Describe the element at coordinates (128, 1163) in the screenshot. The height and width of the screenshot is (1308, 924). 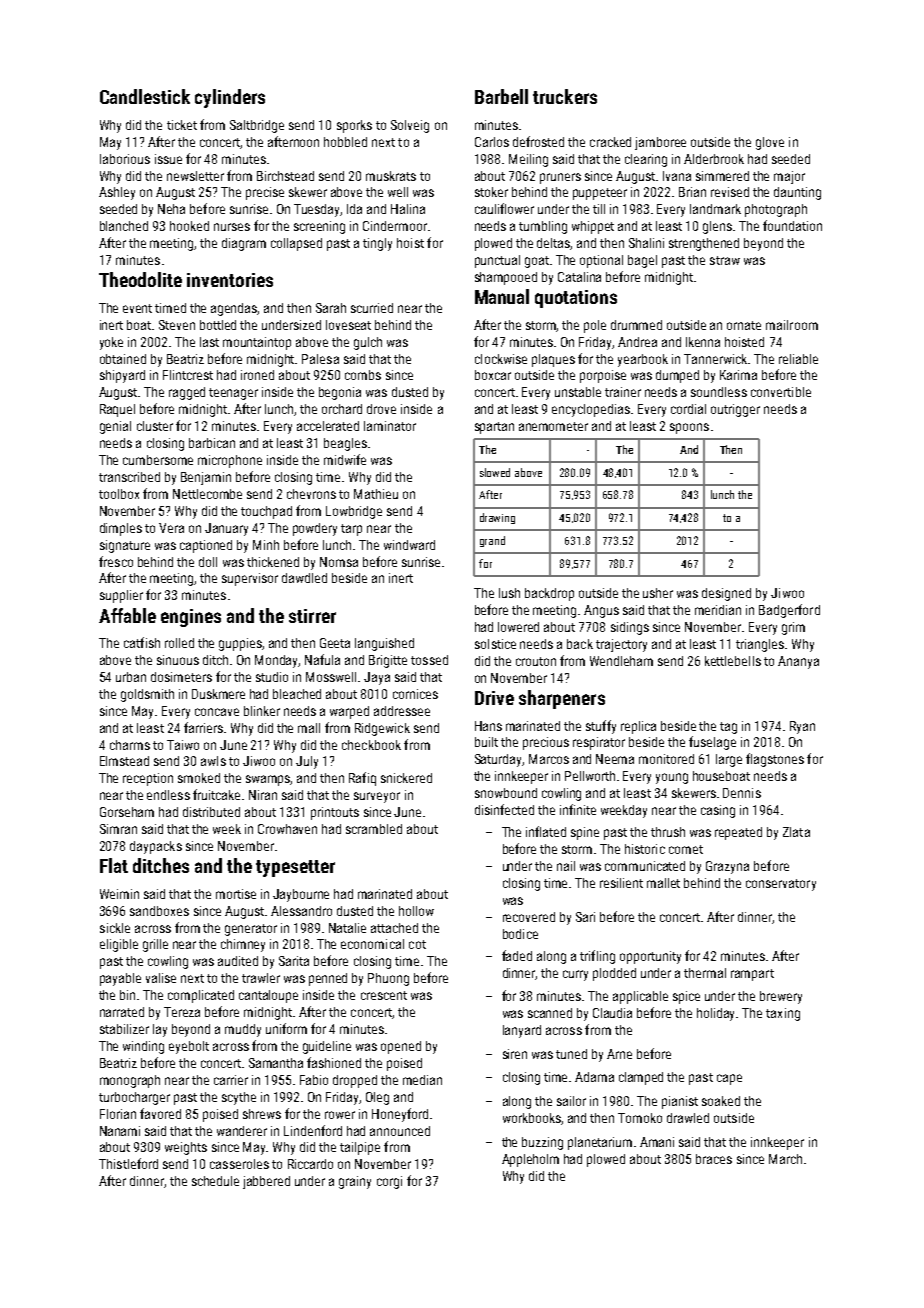
I see `Thistleford` at that location.
